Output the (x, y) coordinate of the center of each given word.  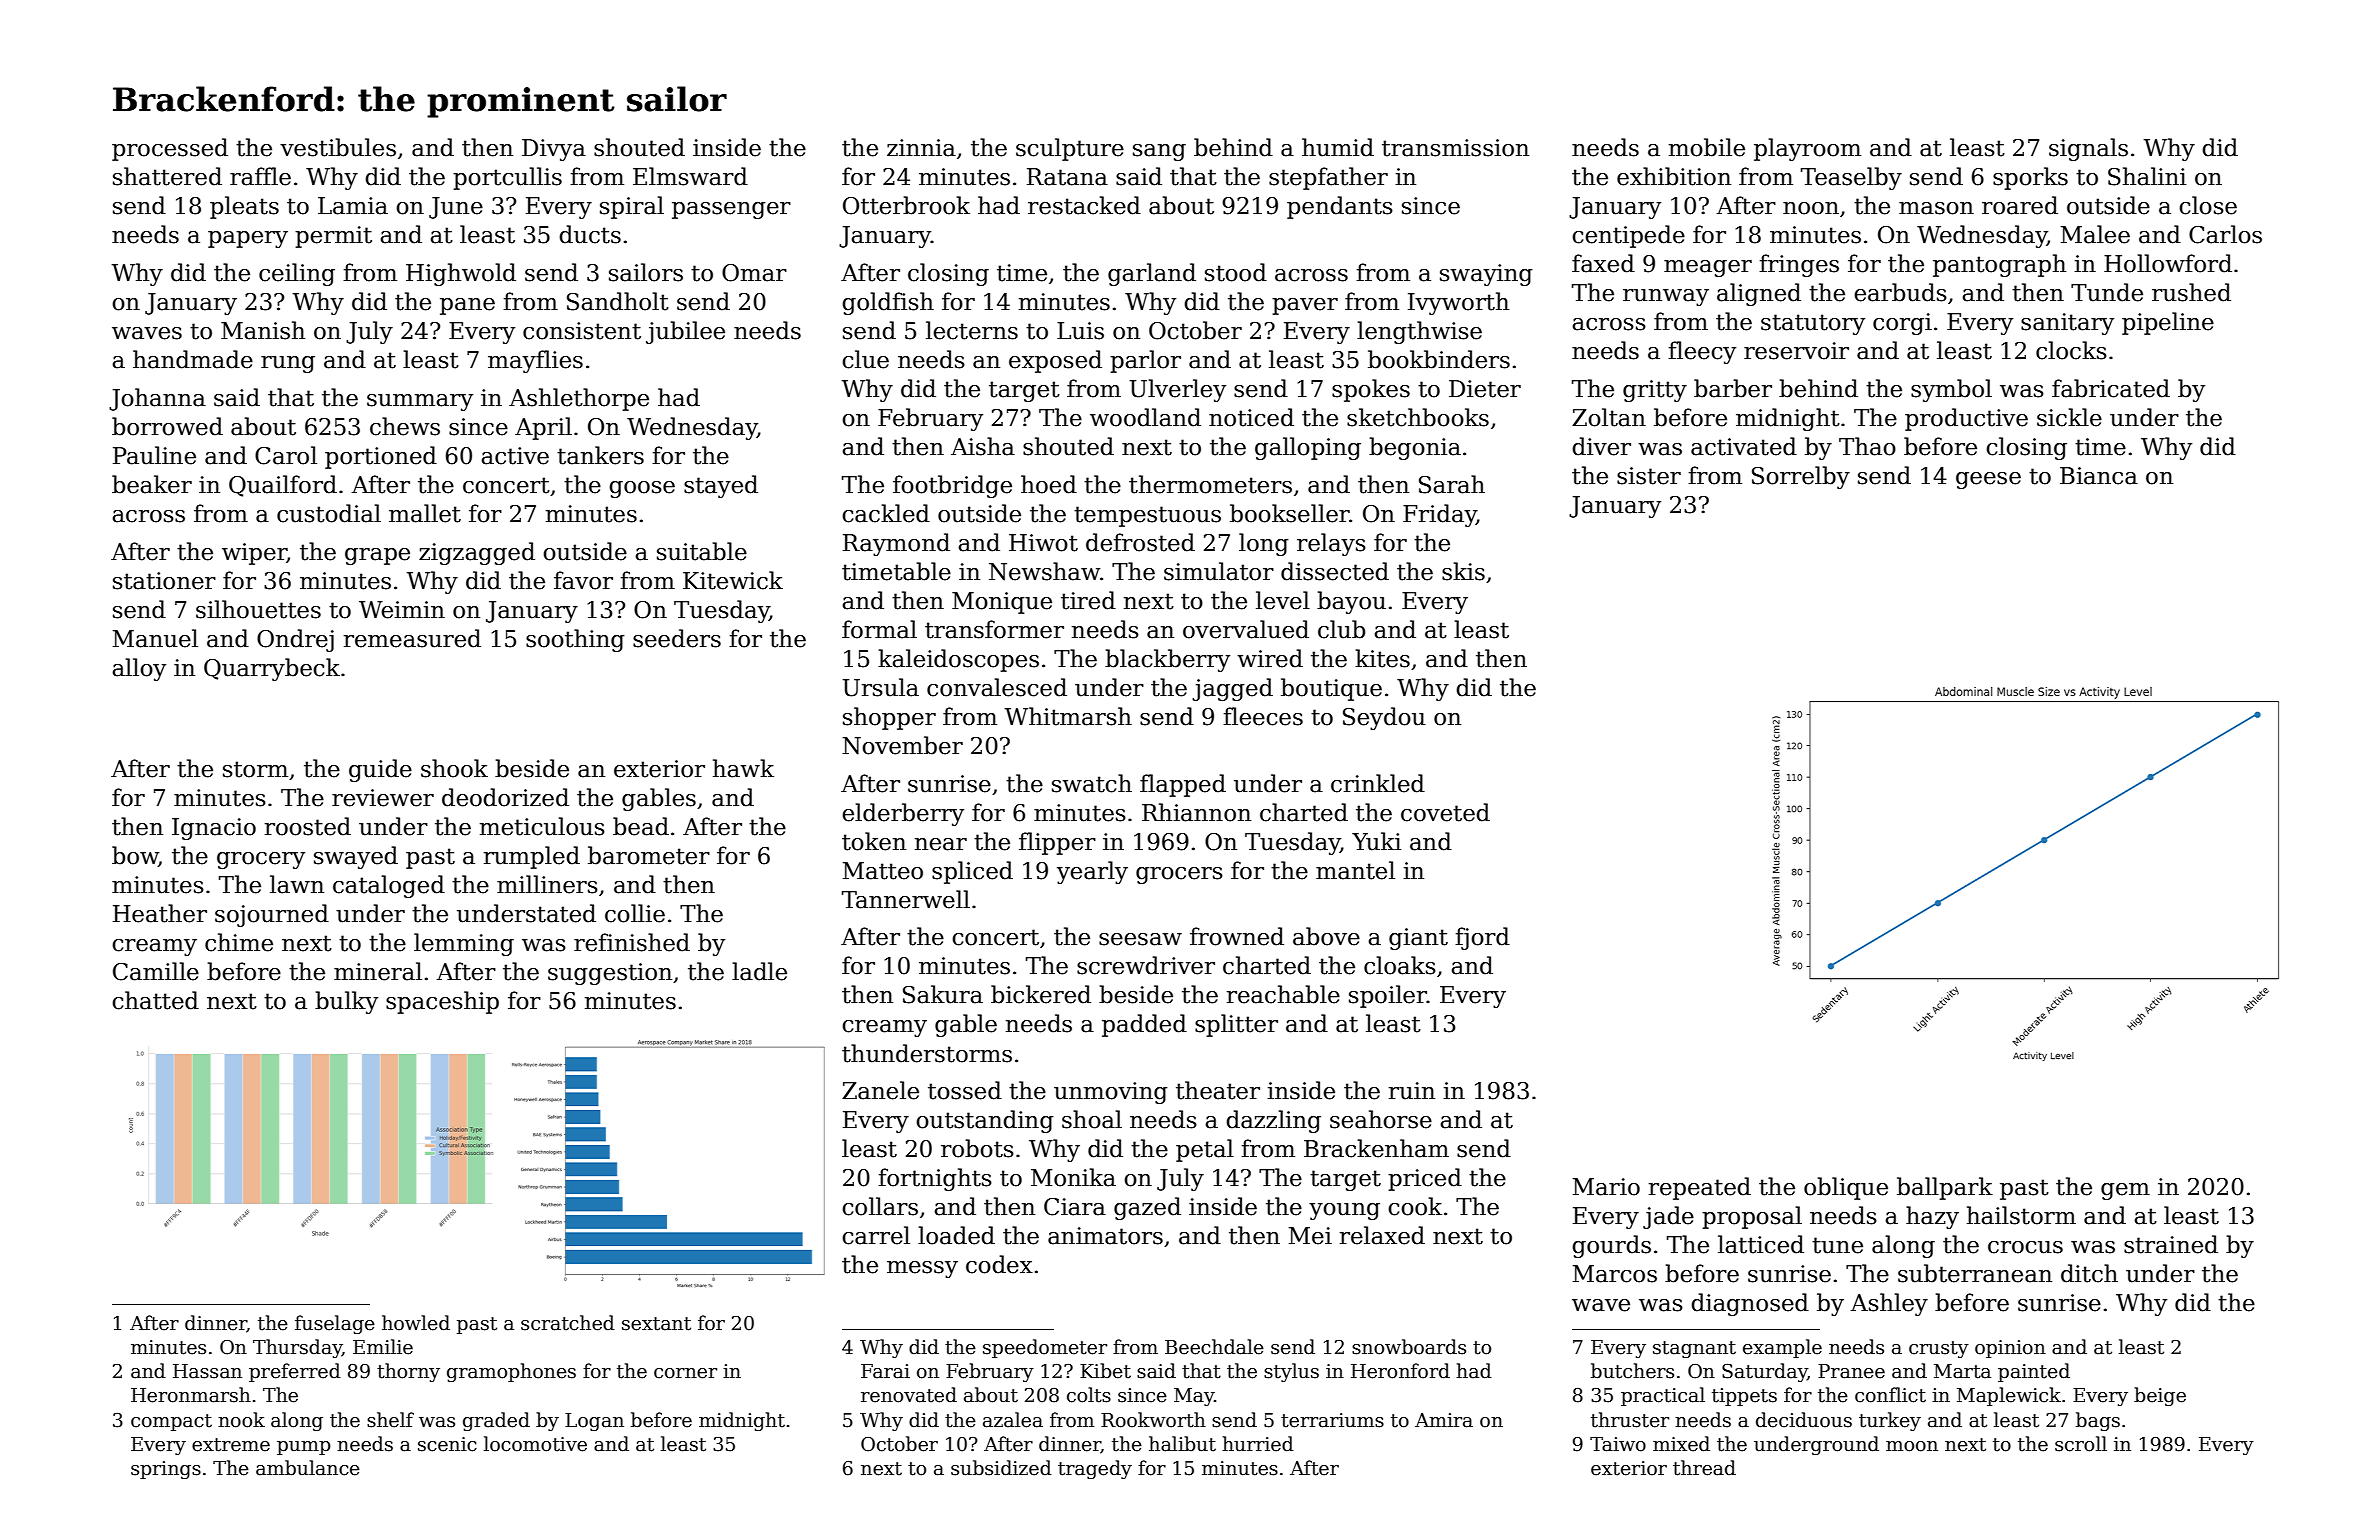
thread (1704, 1468)
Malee (2095, 234)
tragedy (1095, 1469)
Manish (263, 330)
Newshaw (1044, 571)
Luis (1080, 331)
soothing (575, 640)
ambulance (308, 1468)
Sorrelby (1801, 477)
